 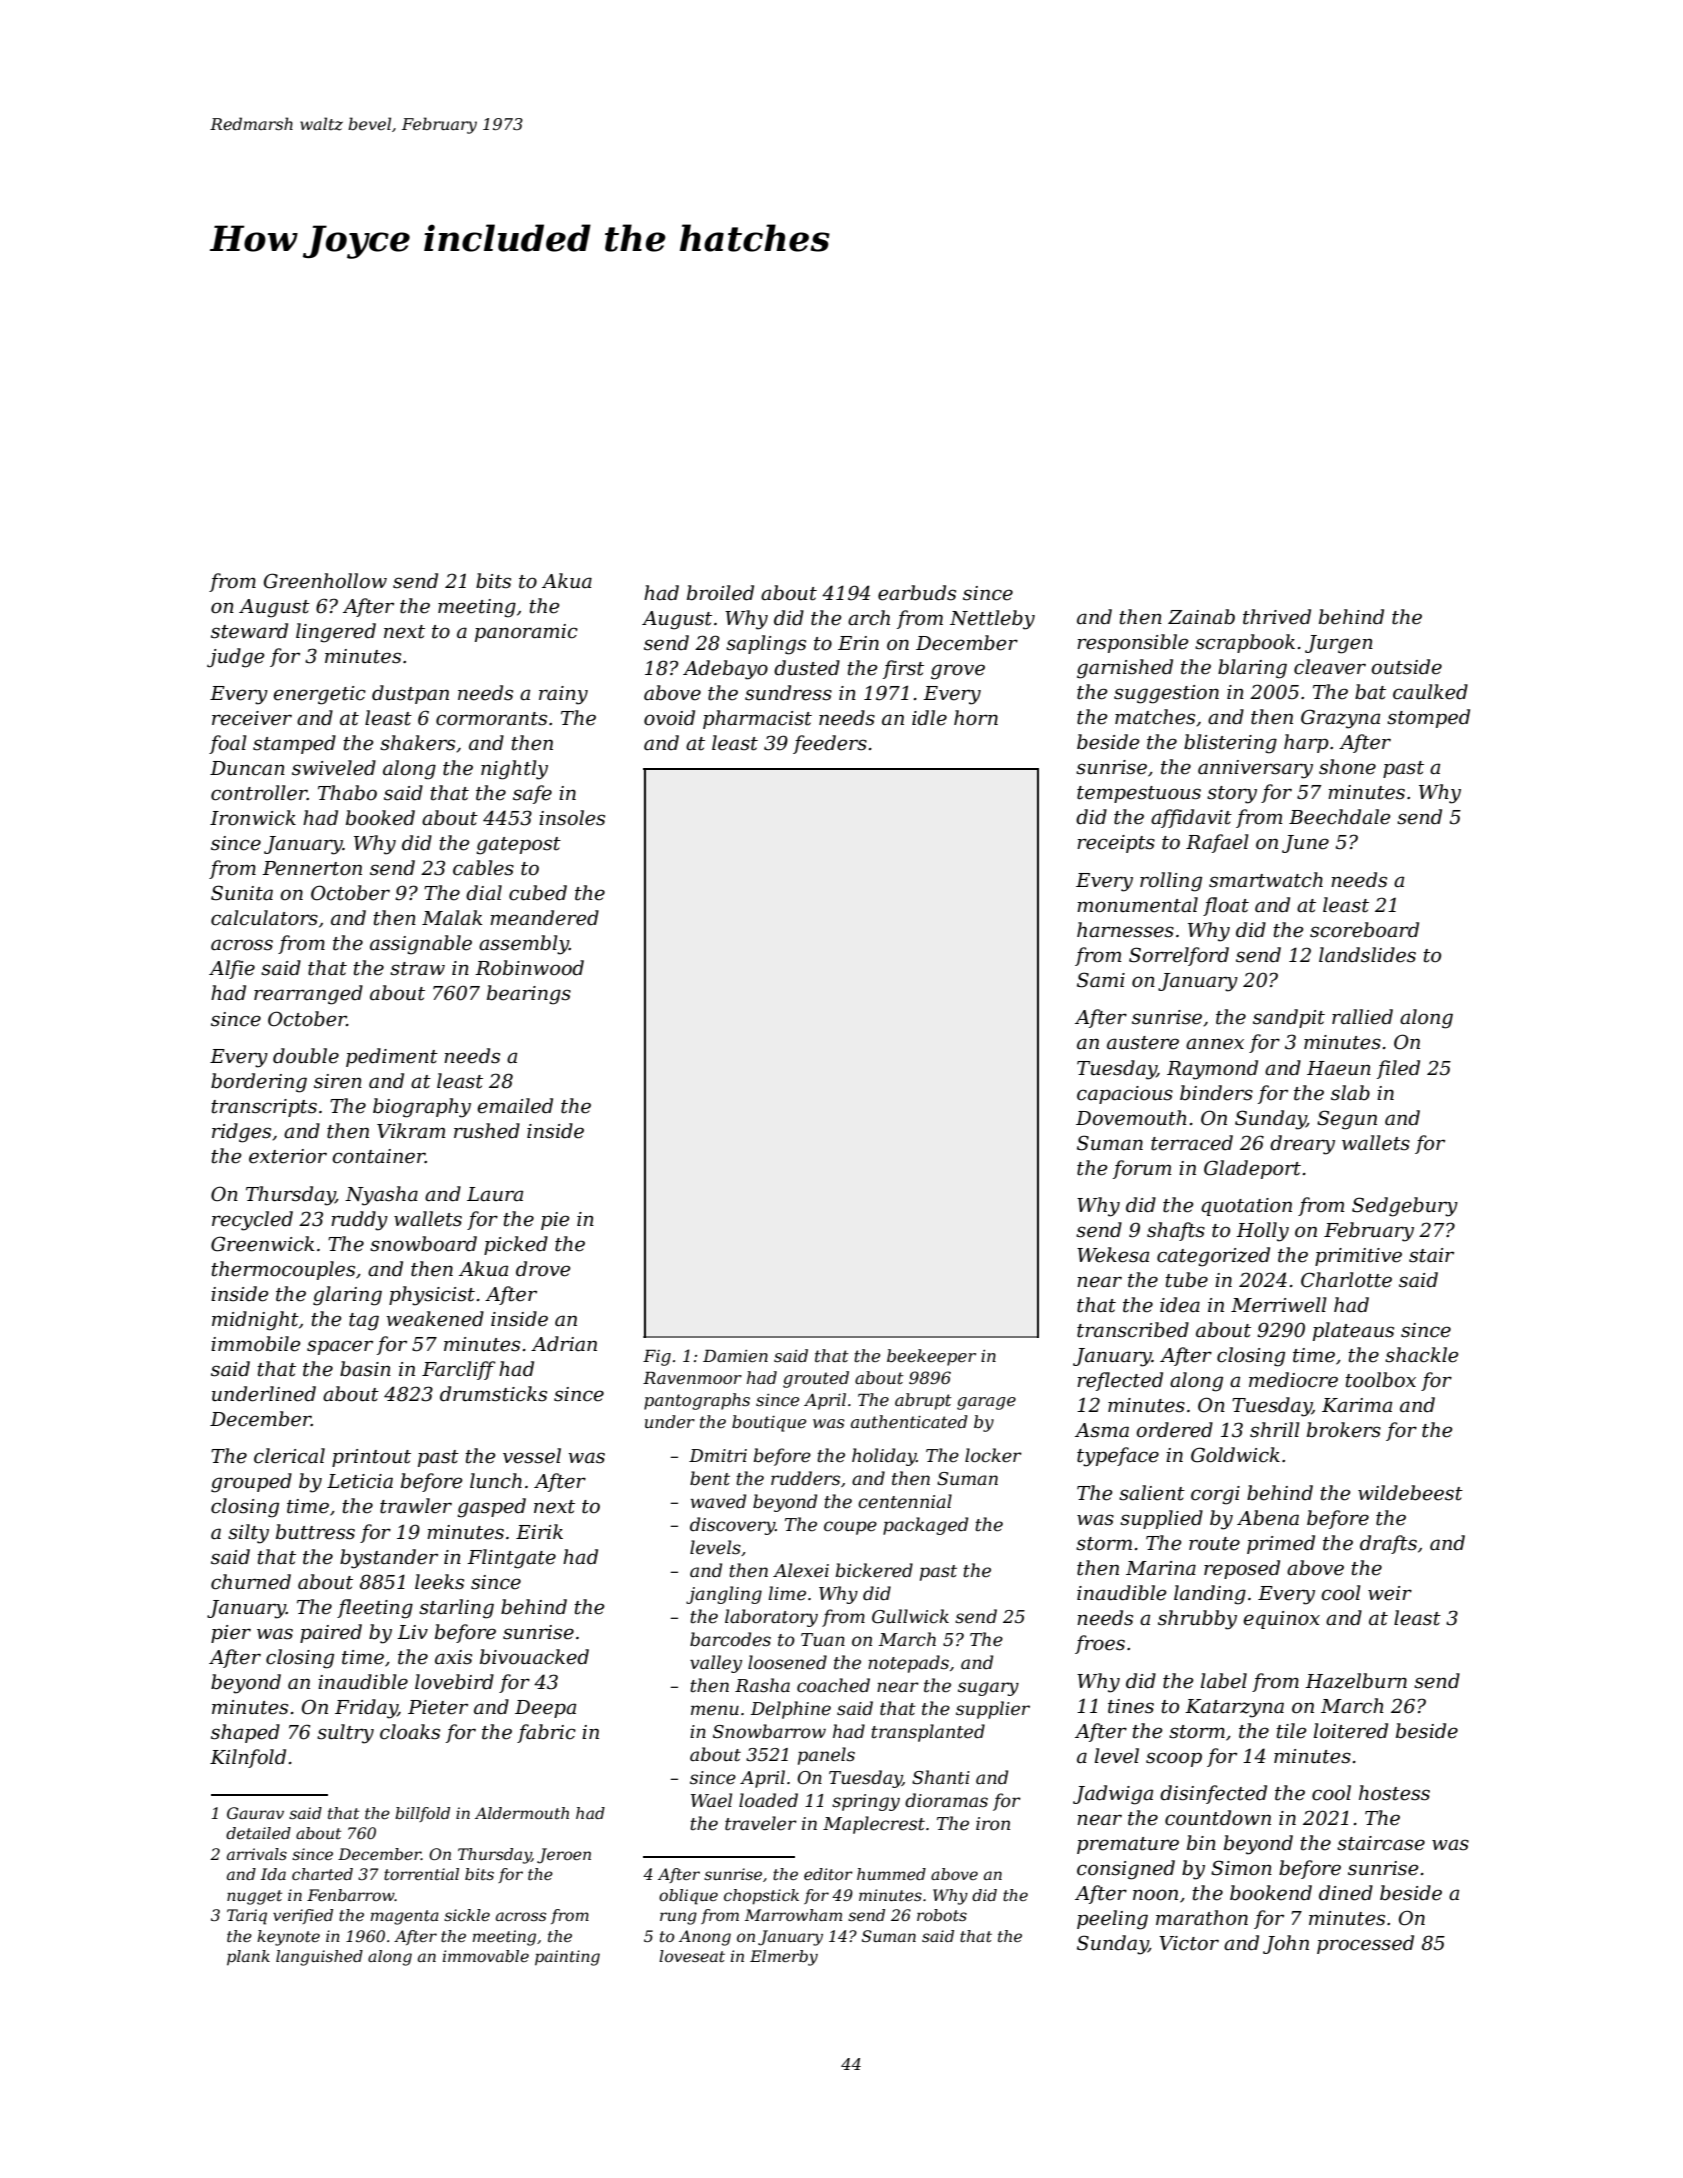 What do you see at coordinates (710, 1478) in the document?
I see `bent` at bounding box center [710, 1478].
